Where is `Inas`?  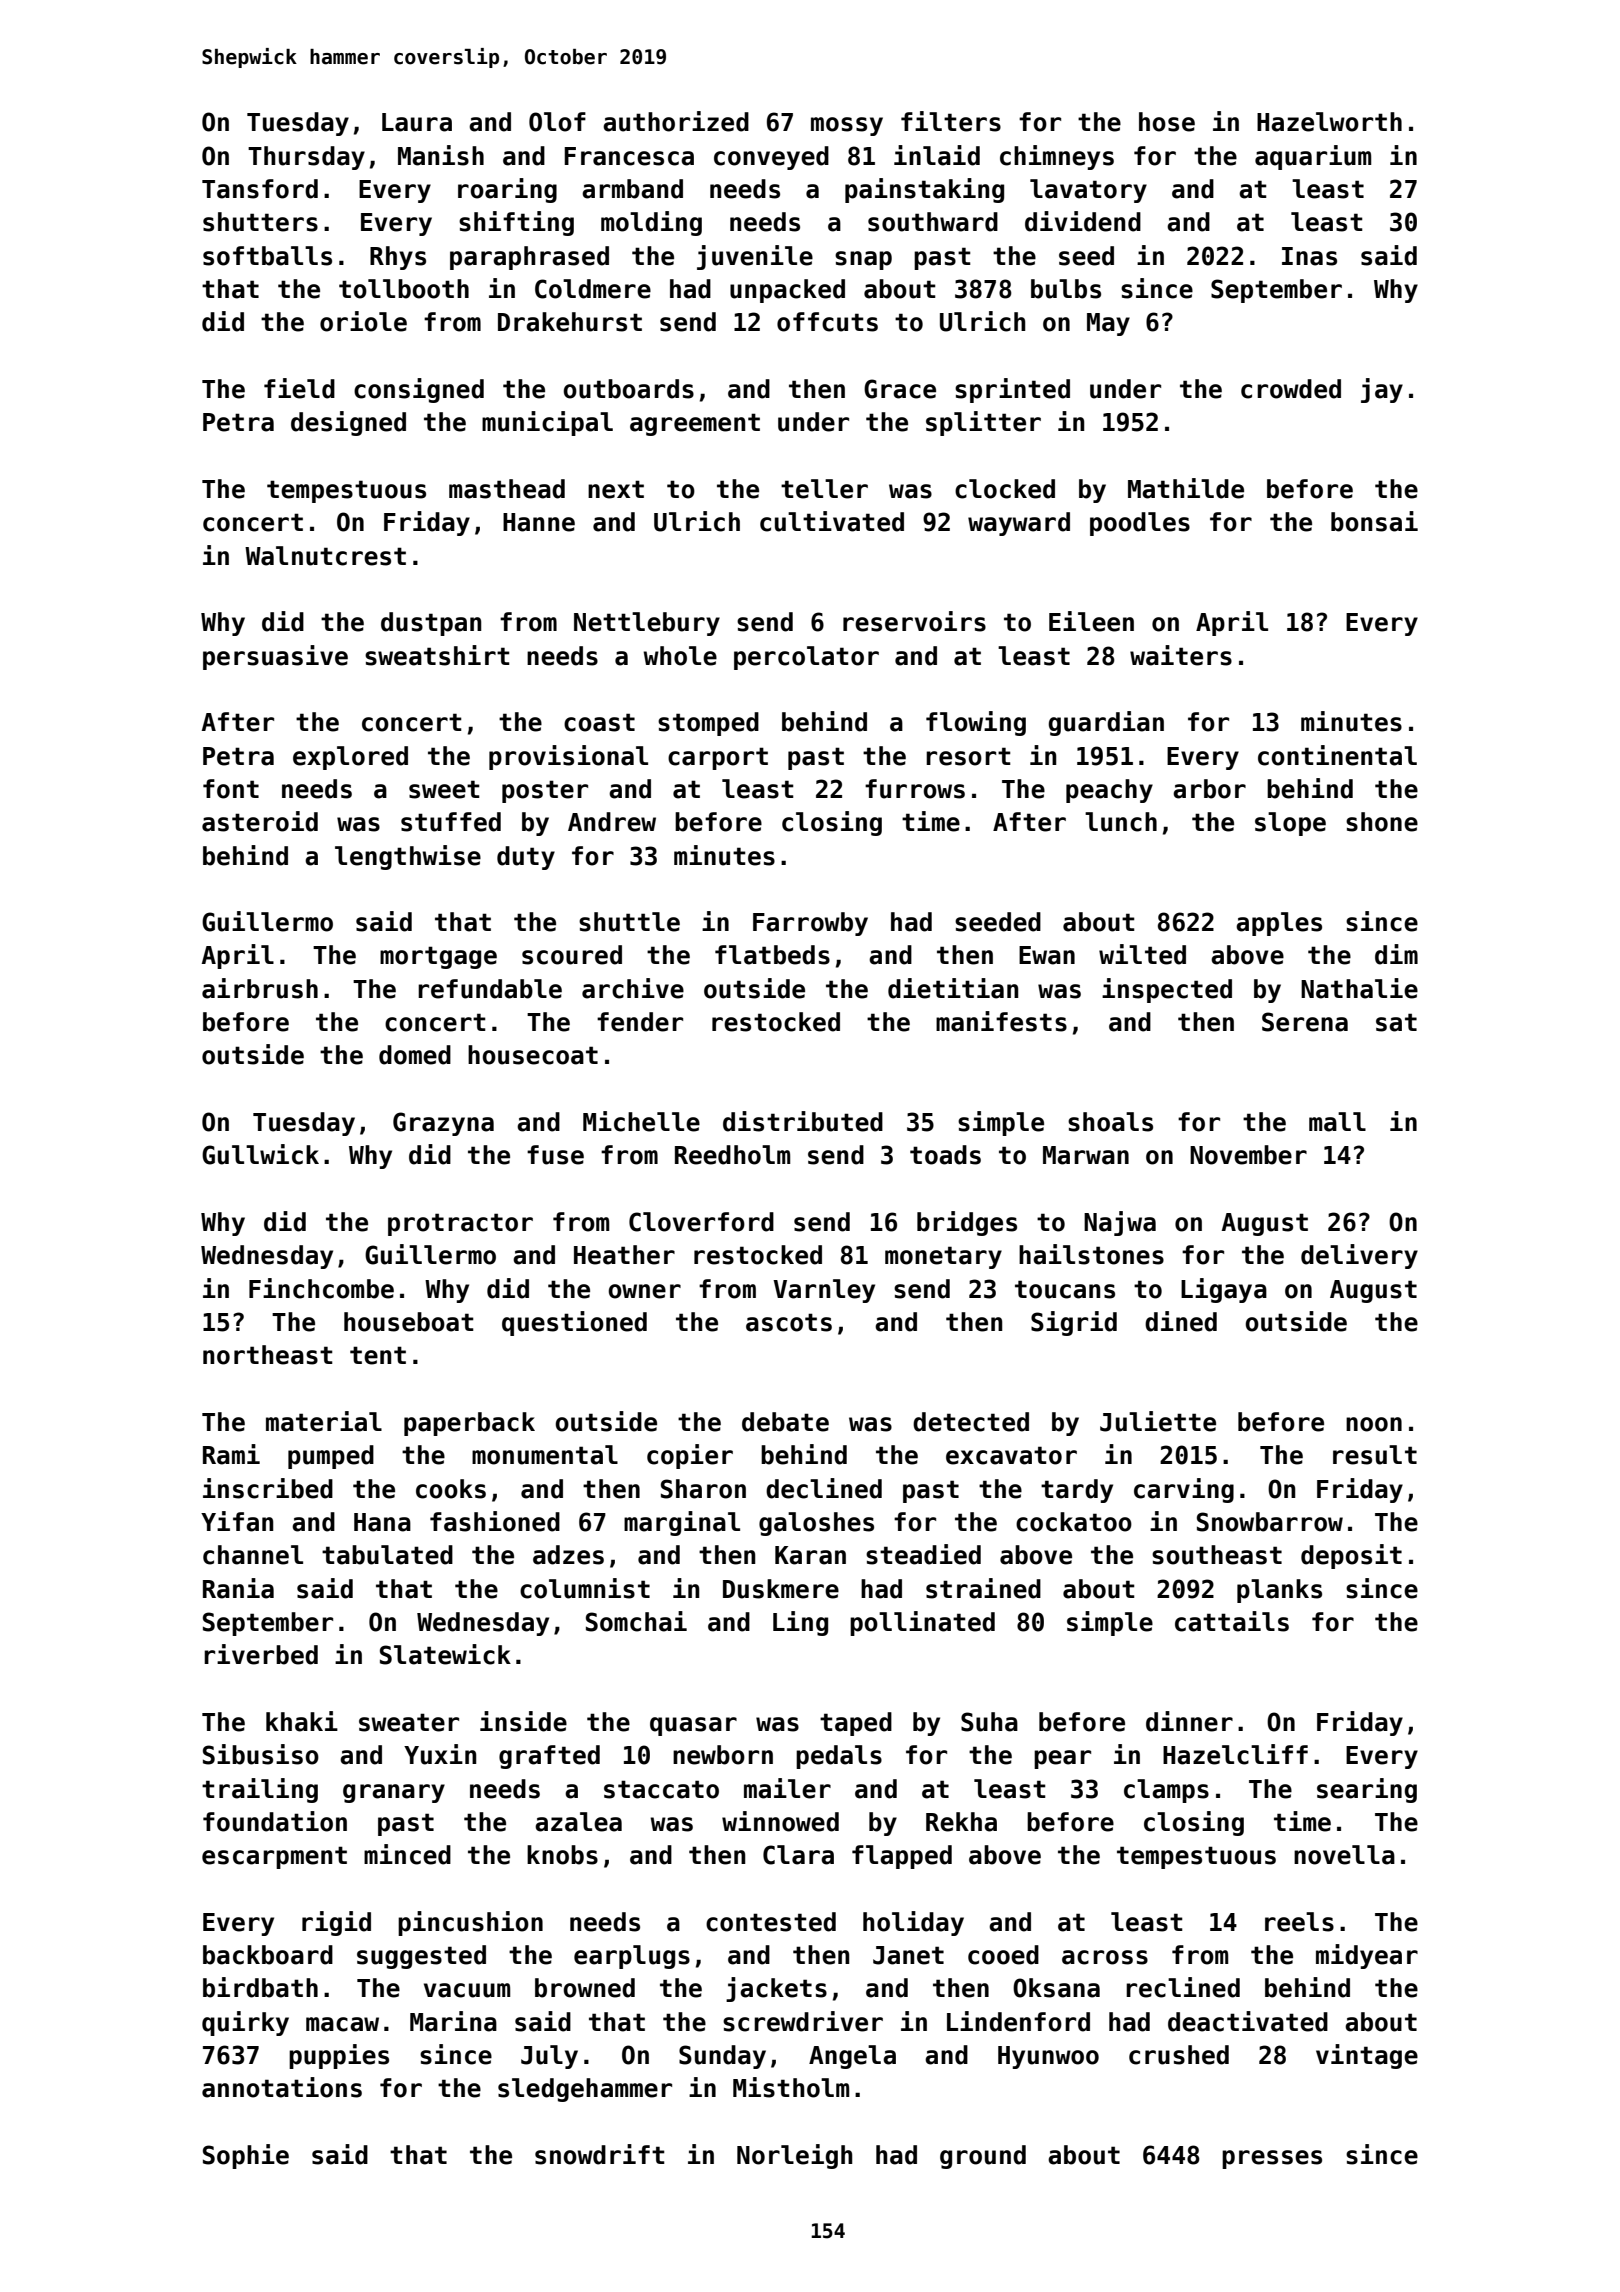
Inas is located at coordinates (1309, 256).
